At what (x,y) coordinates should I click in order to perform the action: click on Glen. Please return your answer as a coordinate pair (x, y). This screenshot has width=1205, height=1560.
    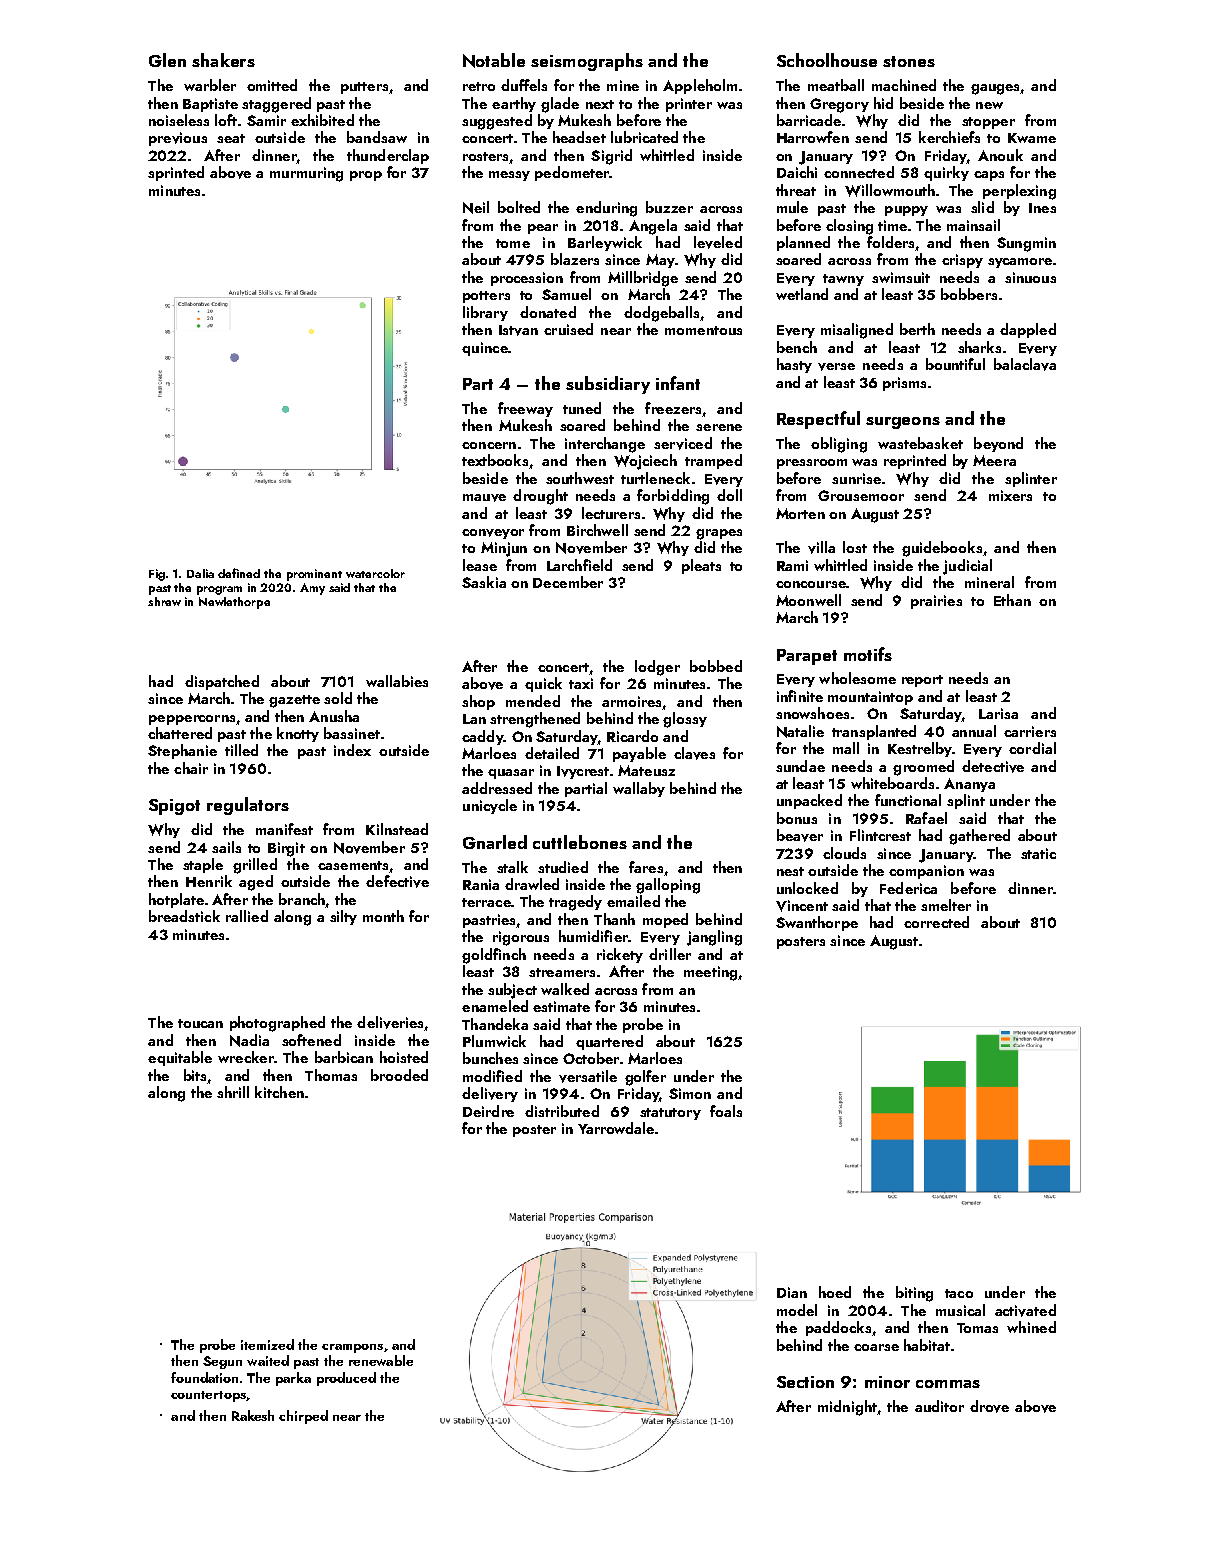
    Looking at the image, I should click on (167, 60).
